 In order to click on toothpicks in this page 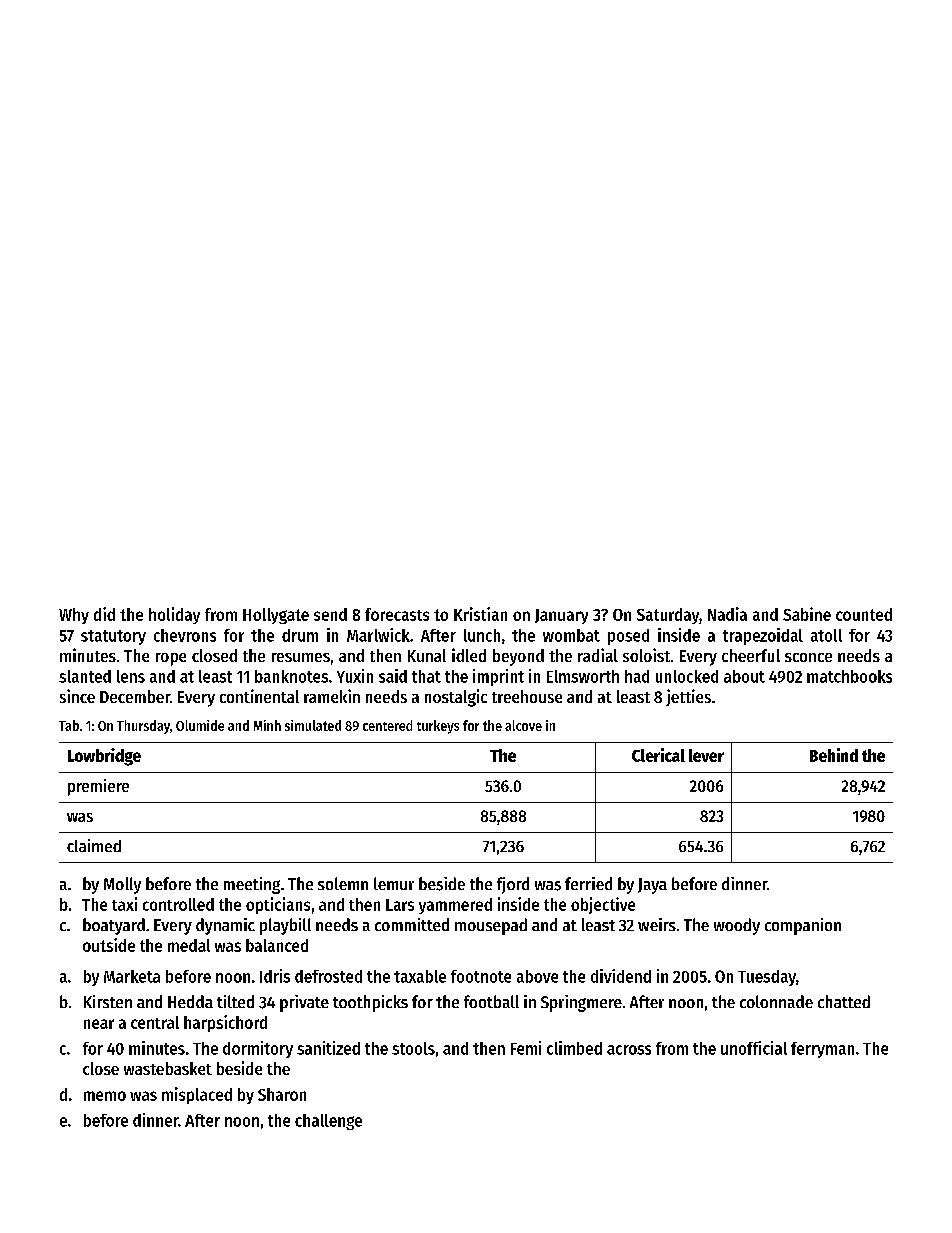, I will do `click(370, 1003)`.
